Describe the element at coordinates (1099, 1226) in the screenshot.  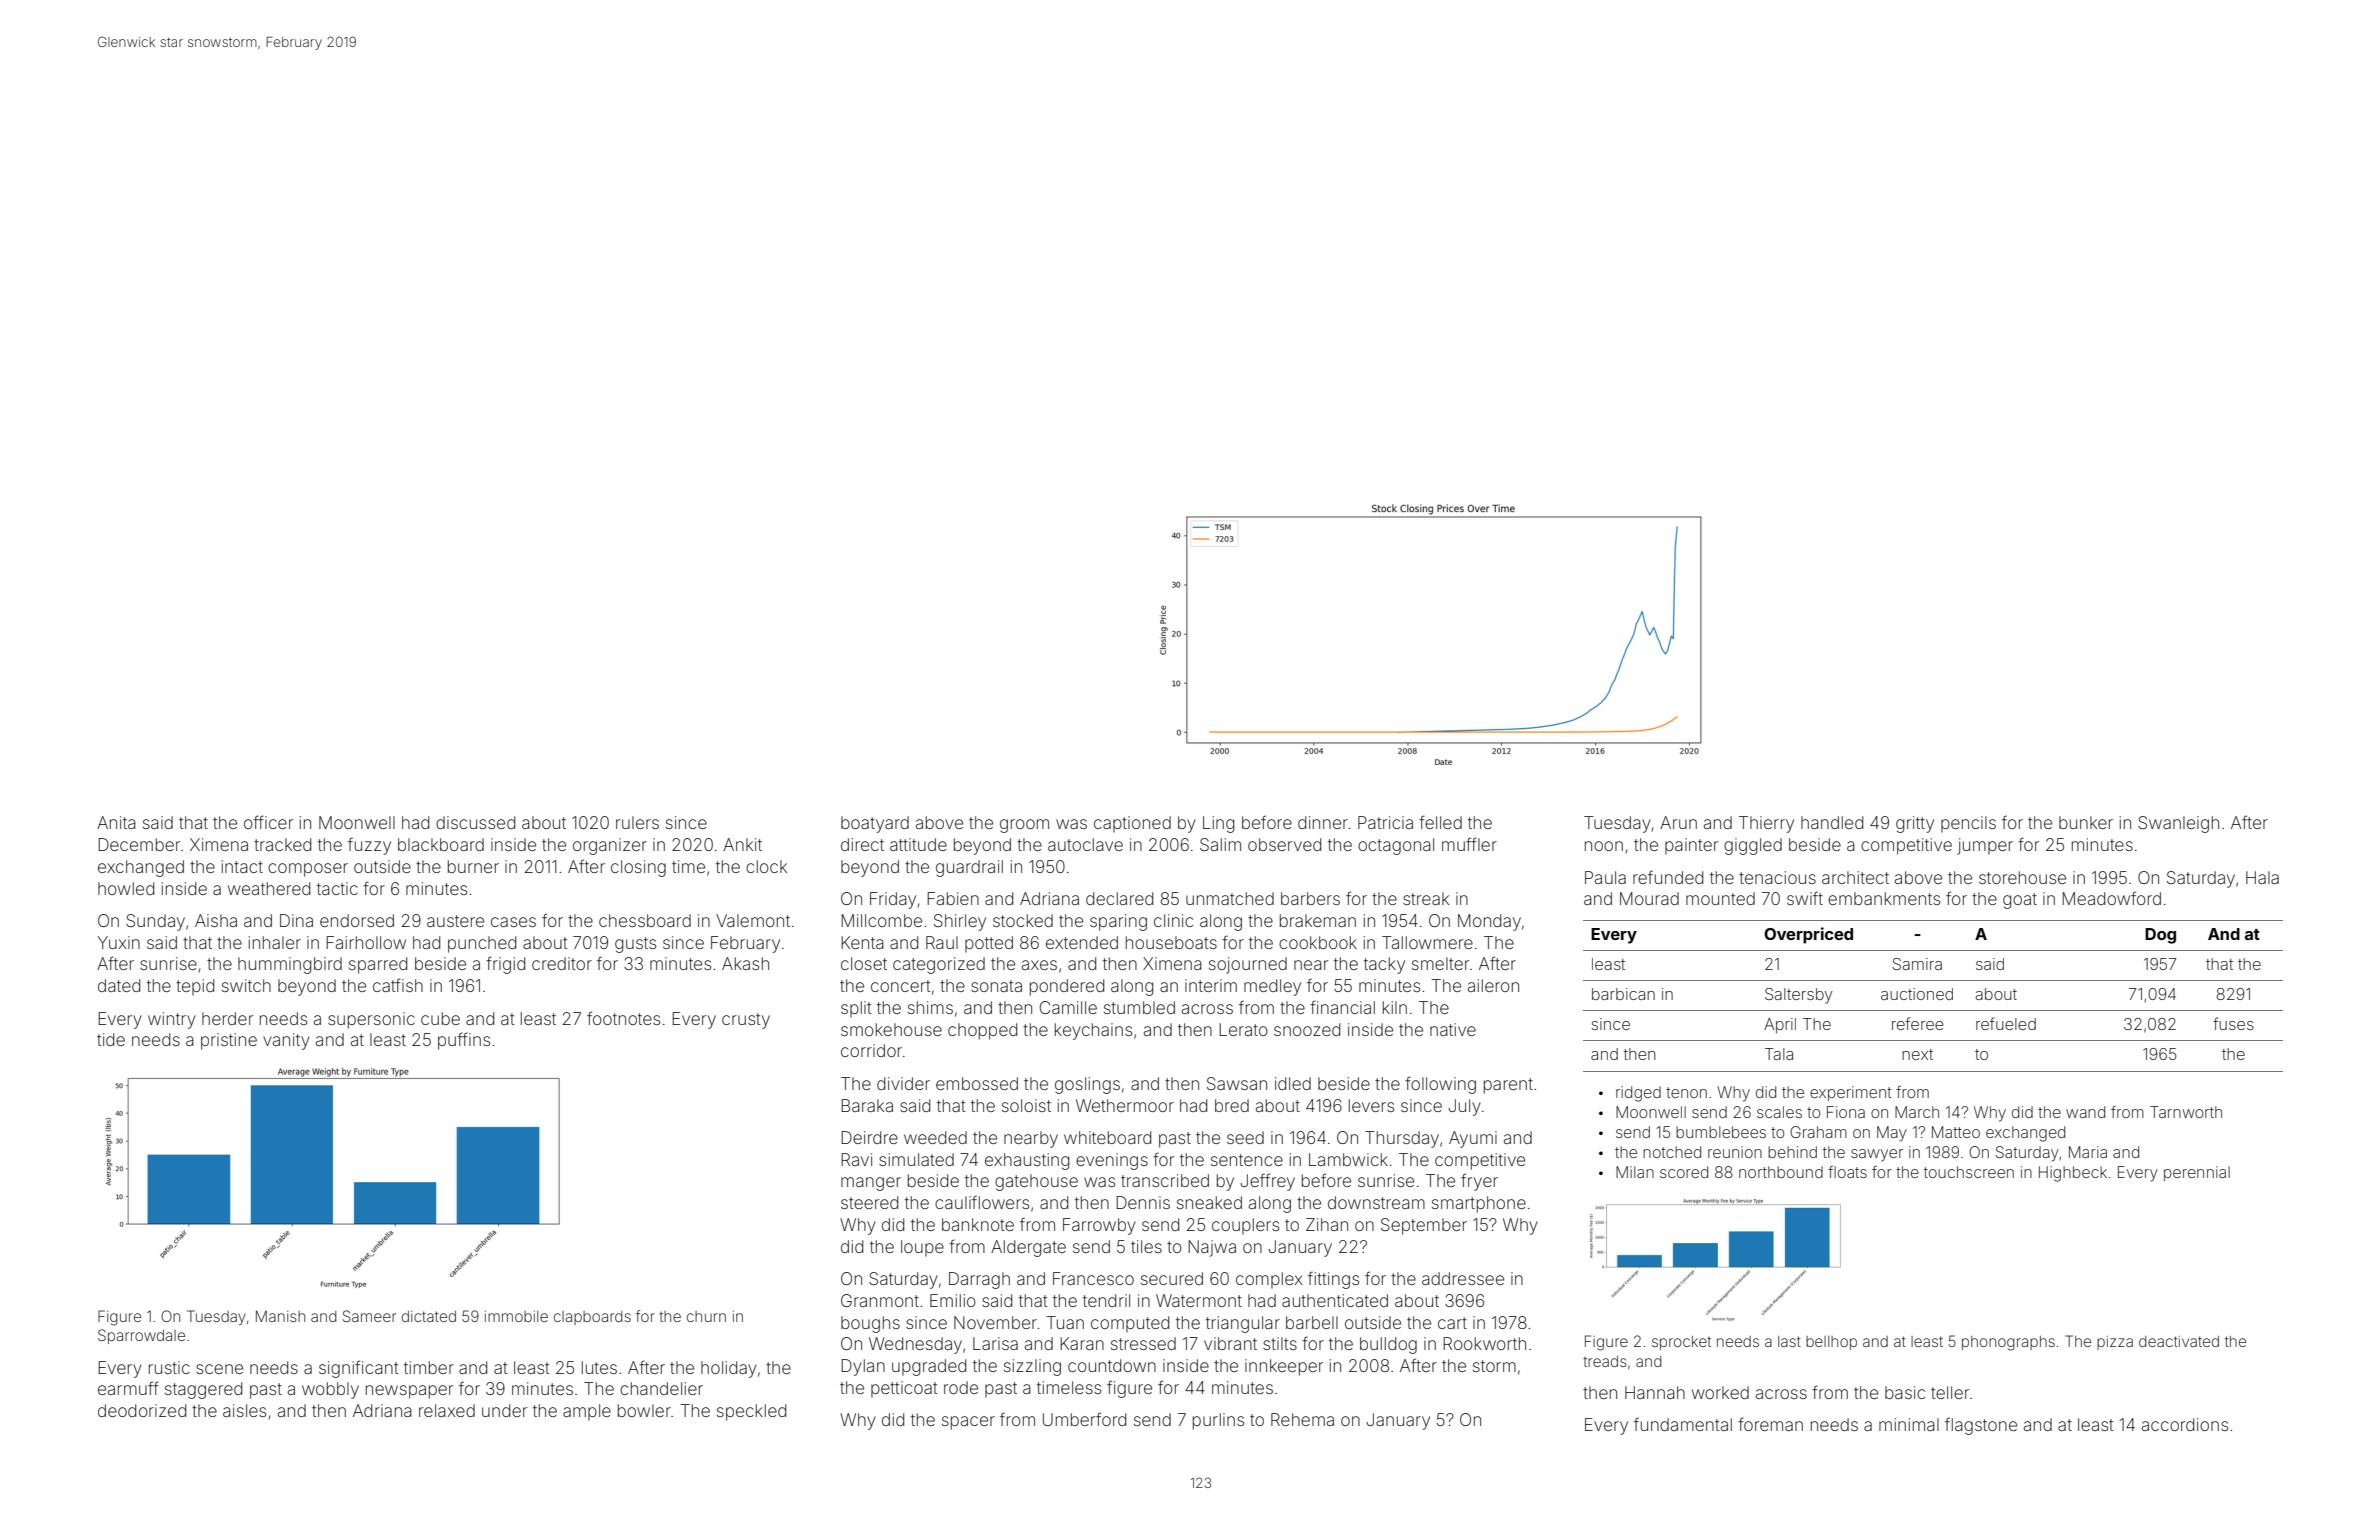
I see `Farrowby` at that location.
